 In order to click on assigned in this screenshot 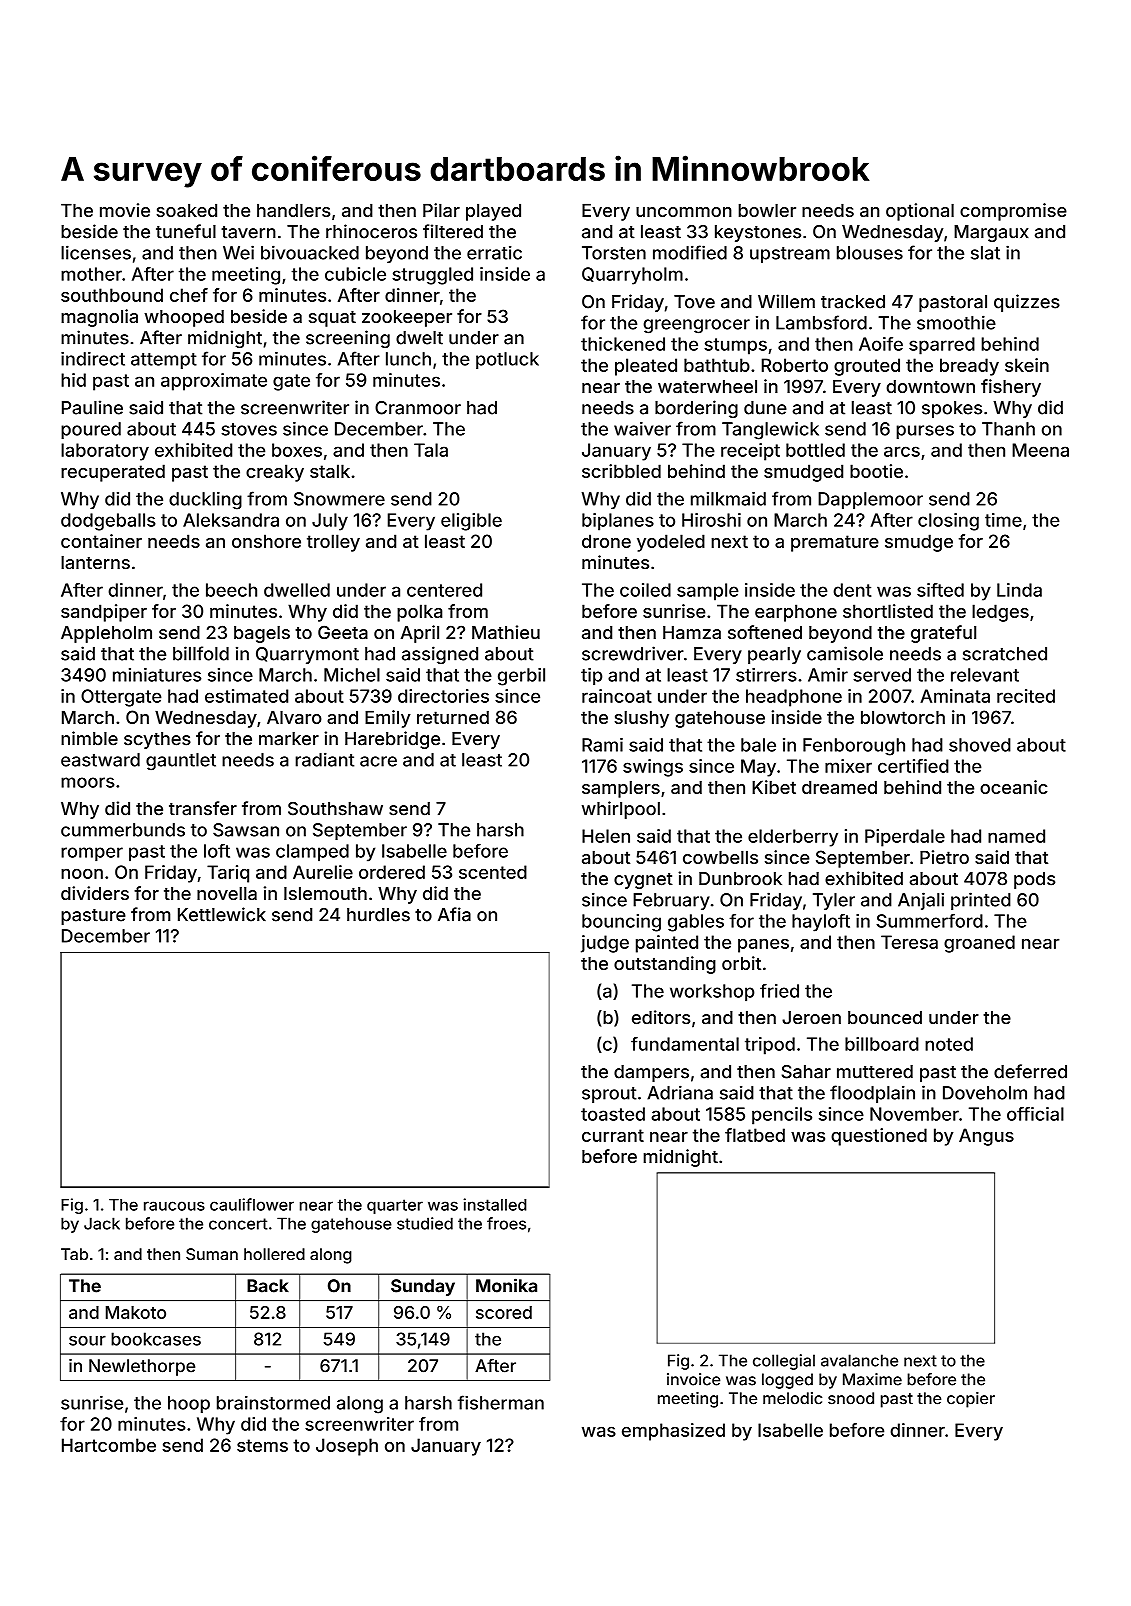, I will do `click(440, 655)`.
